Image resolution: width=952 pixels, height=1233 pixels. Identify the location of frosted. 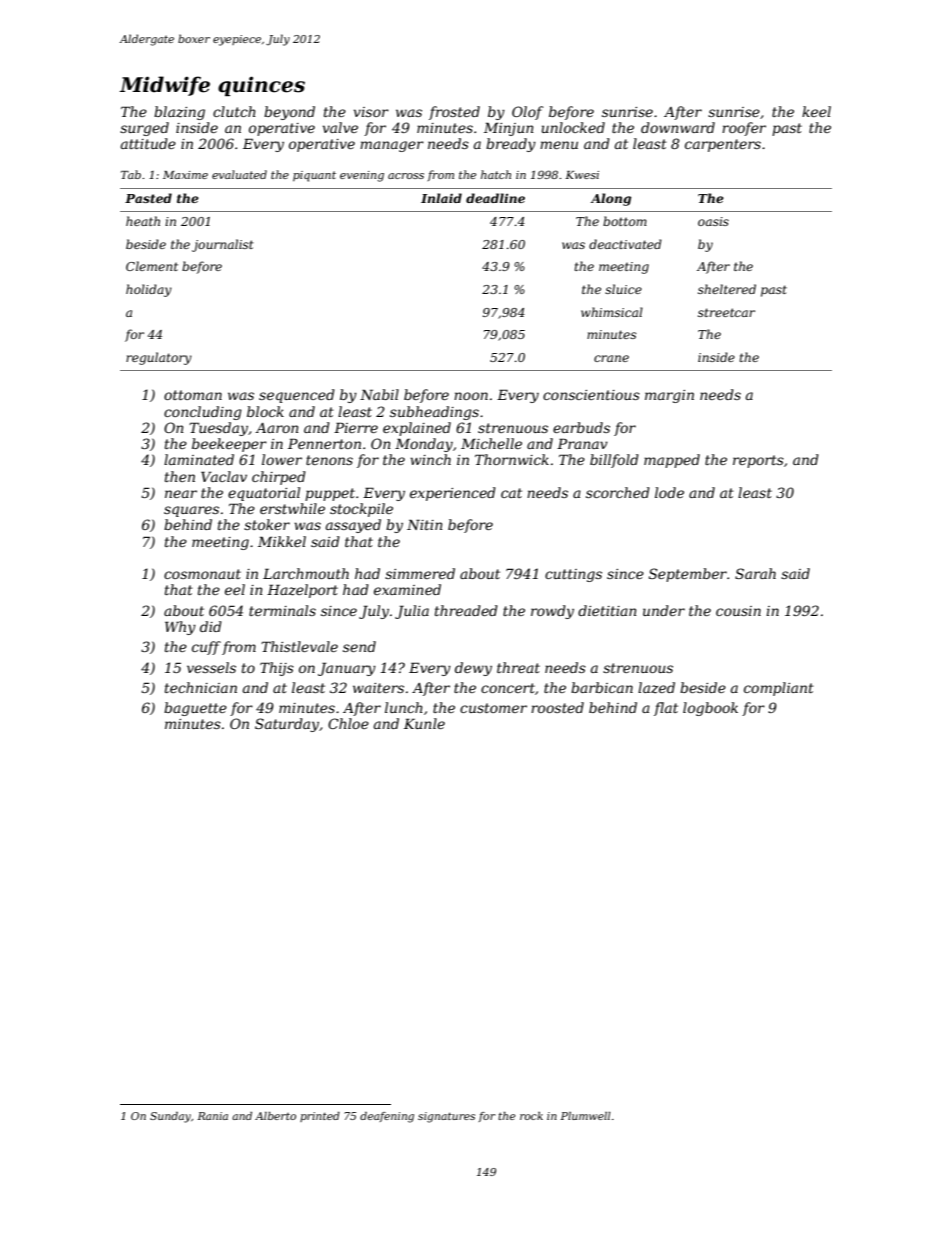
(454, 113).
